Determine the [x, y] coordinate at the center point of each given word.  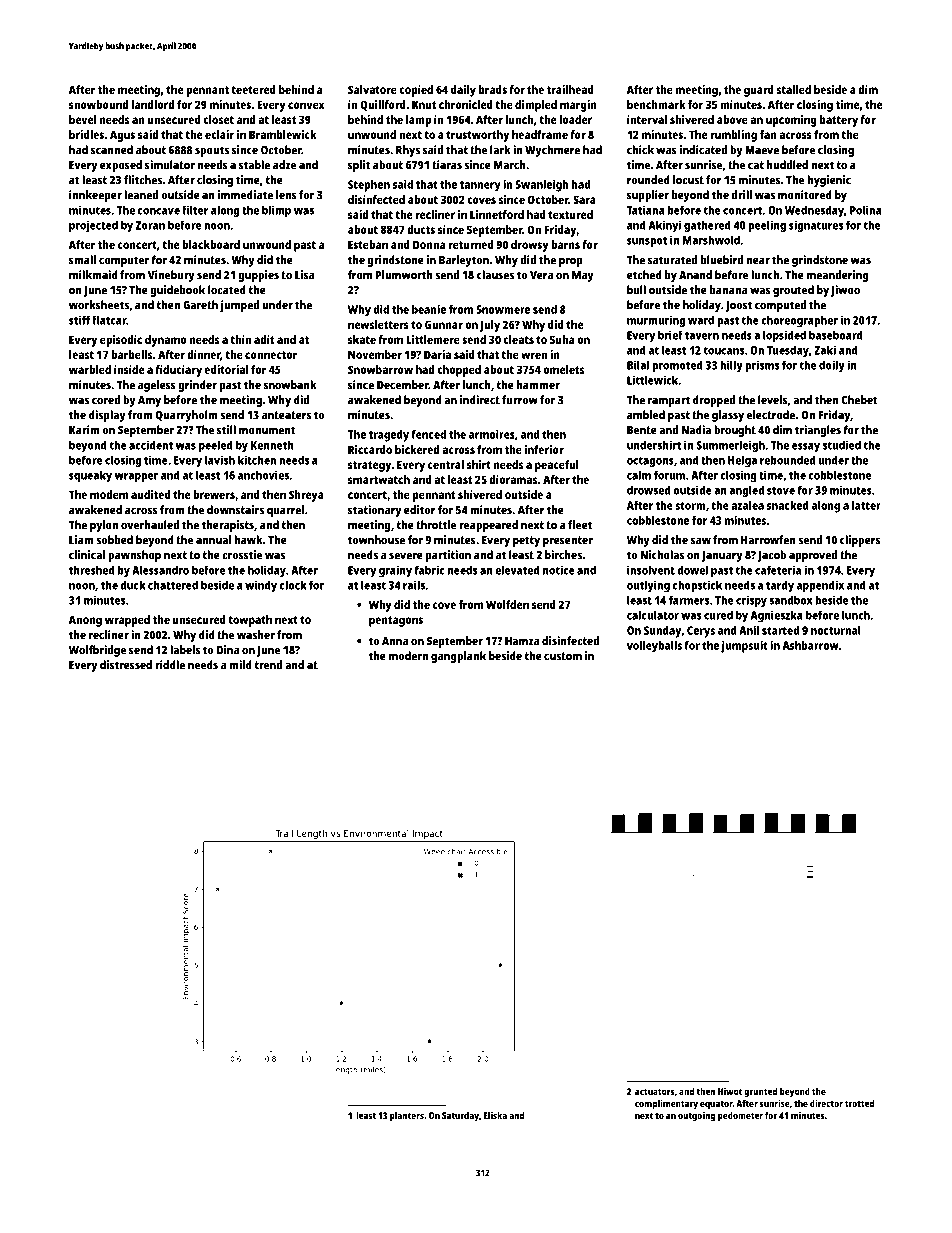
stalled [794, 89]
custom [563, 656]
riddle [170, 665]
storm [690, 506]
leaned [141, 195]
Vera [541, 275]
